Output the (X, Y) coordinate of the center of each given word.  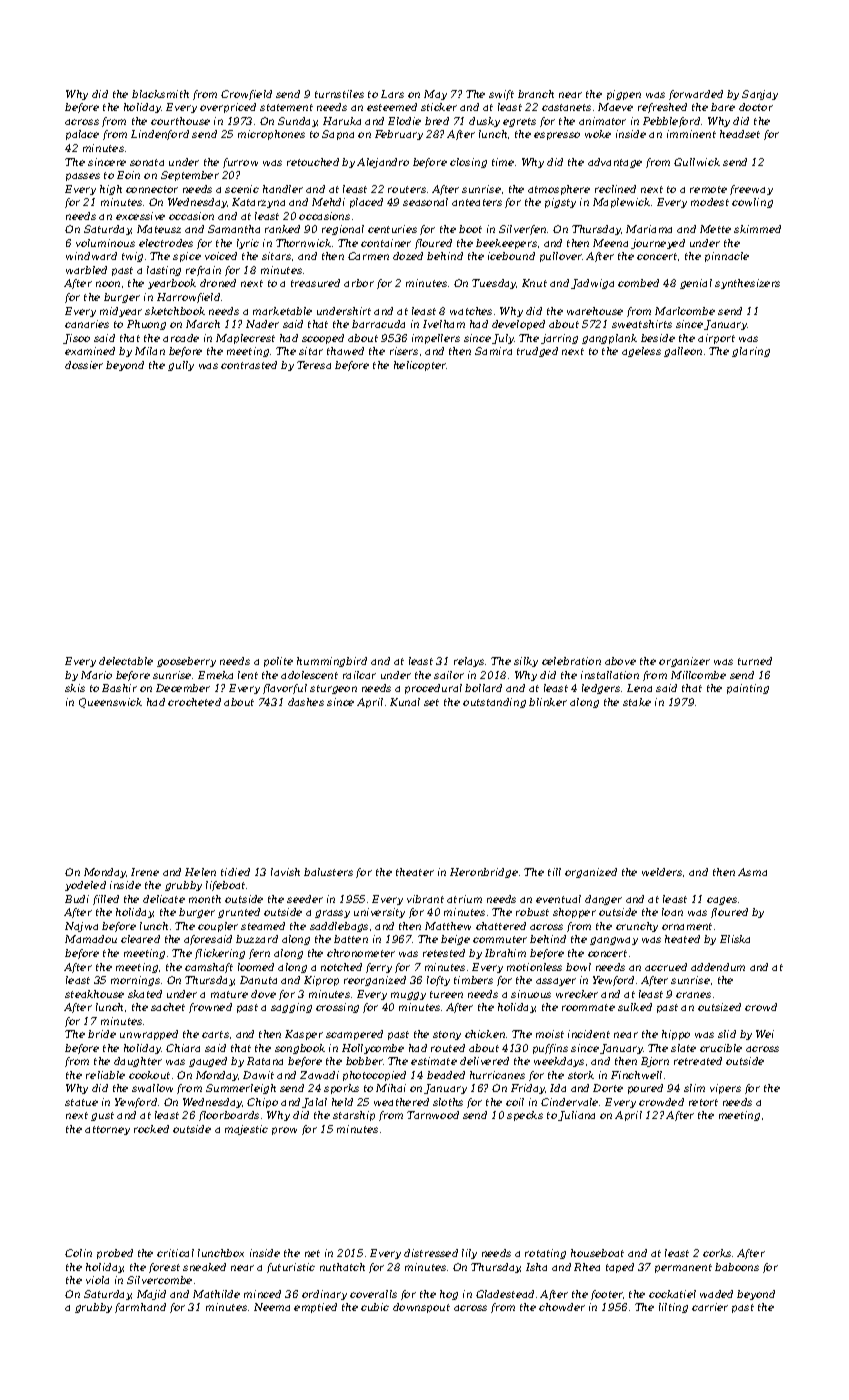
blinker (548, 702)
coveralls (373, 1294)
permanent (683, 1268)
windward (91, 256)
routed (448, 1048)
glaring (751, 352)
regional (343, 230)
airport (716, 339)
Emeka (215, 675)
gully (181, 366)
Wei (765, 1034)
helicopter (420, 366)
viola (97, 1280)
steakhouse (94, 994)
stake (637, 702)
